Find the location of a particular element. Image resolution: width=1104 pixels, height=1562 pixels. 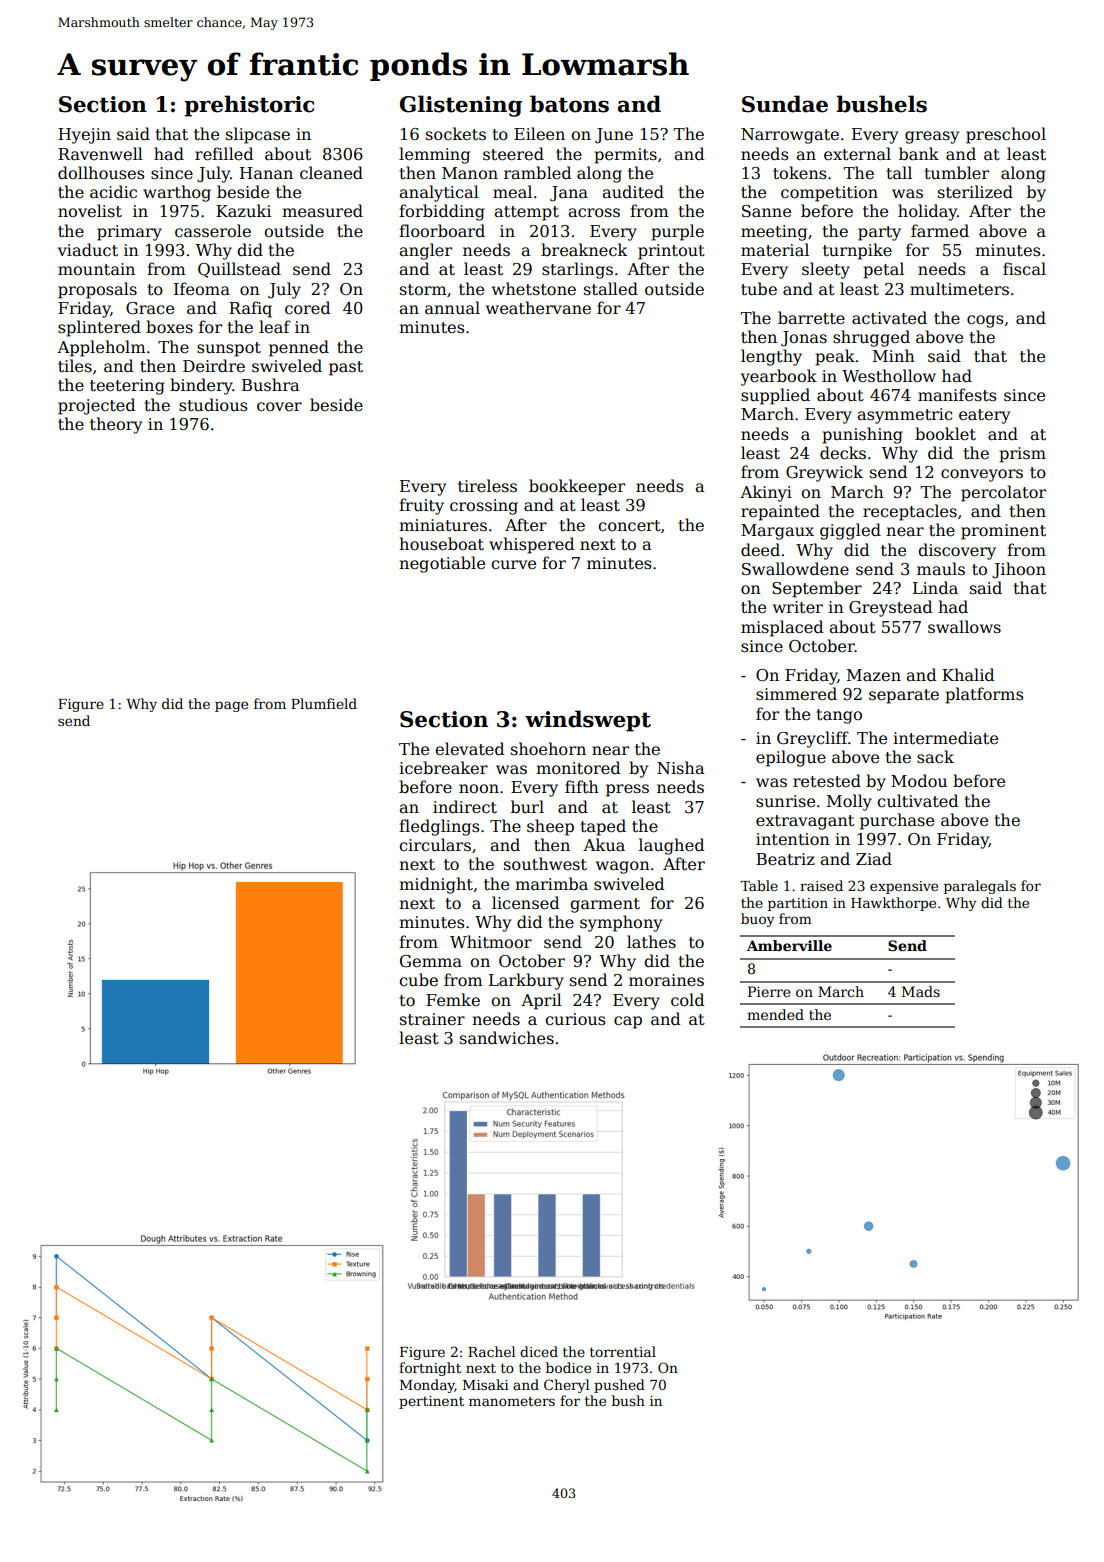

sack is located at coordinates (935, 757).
